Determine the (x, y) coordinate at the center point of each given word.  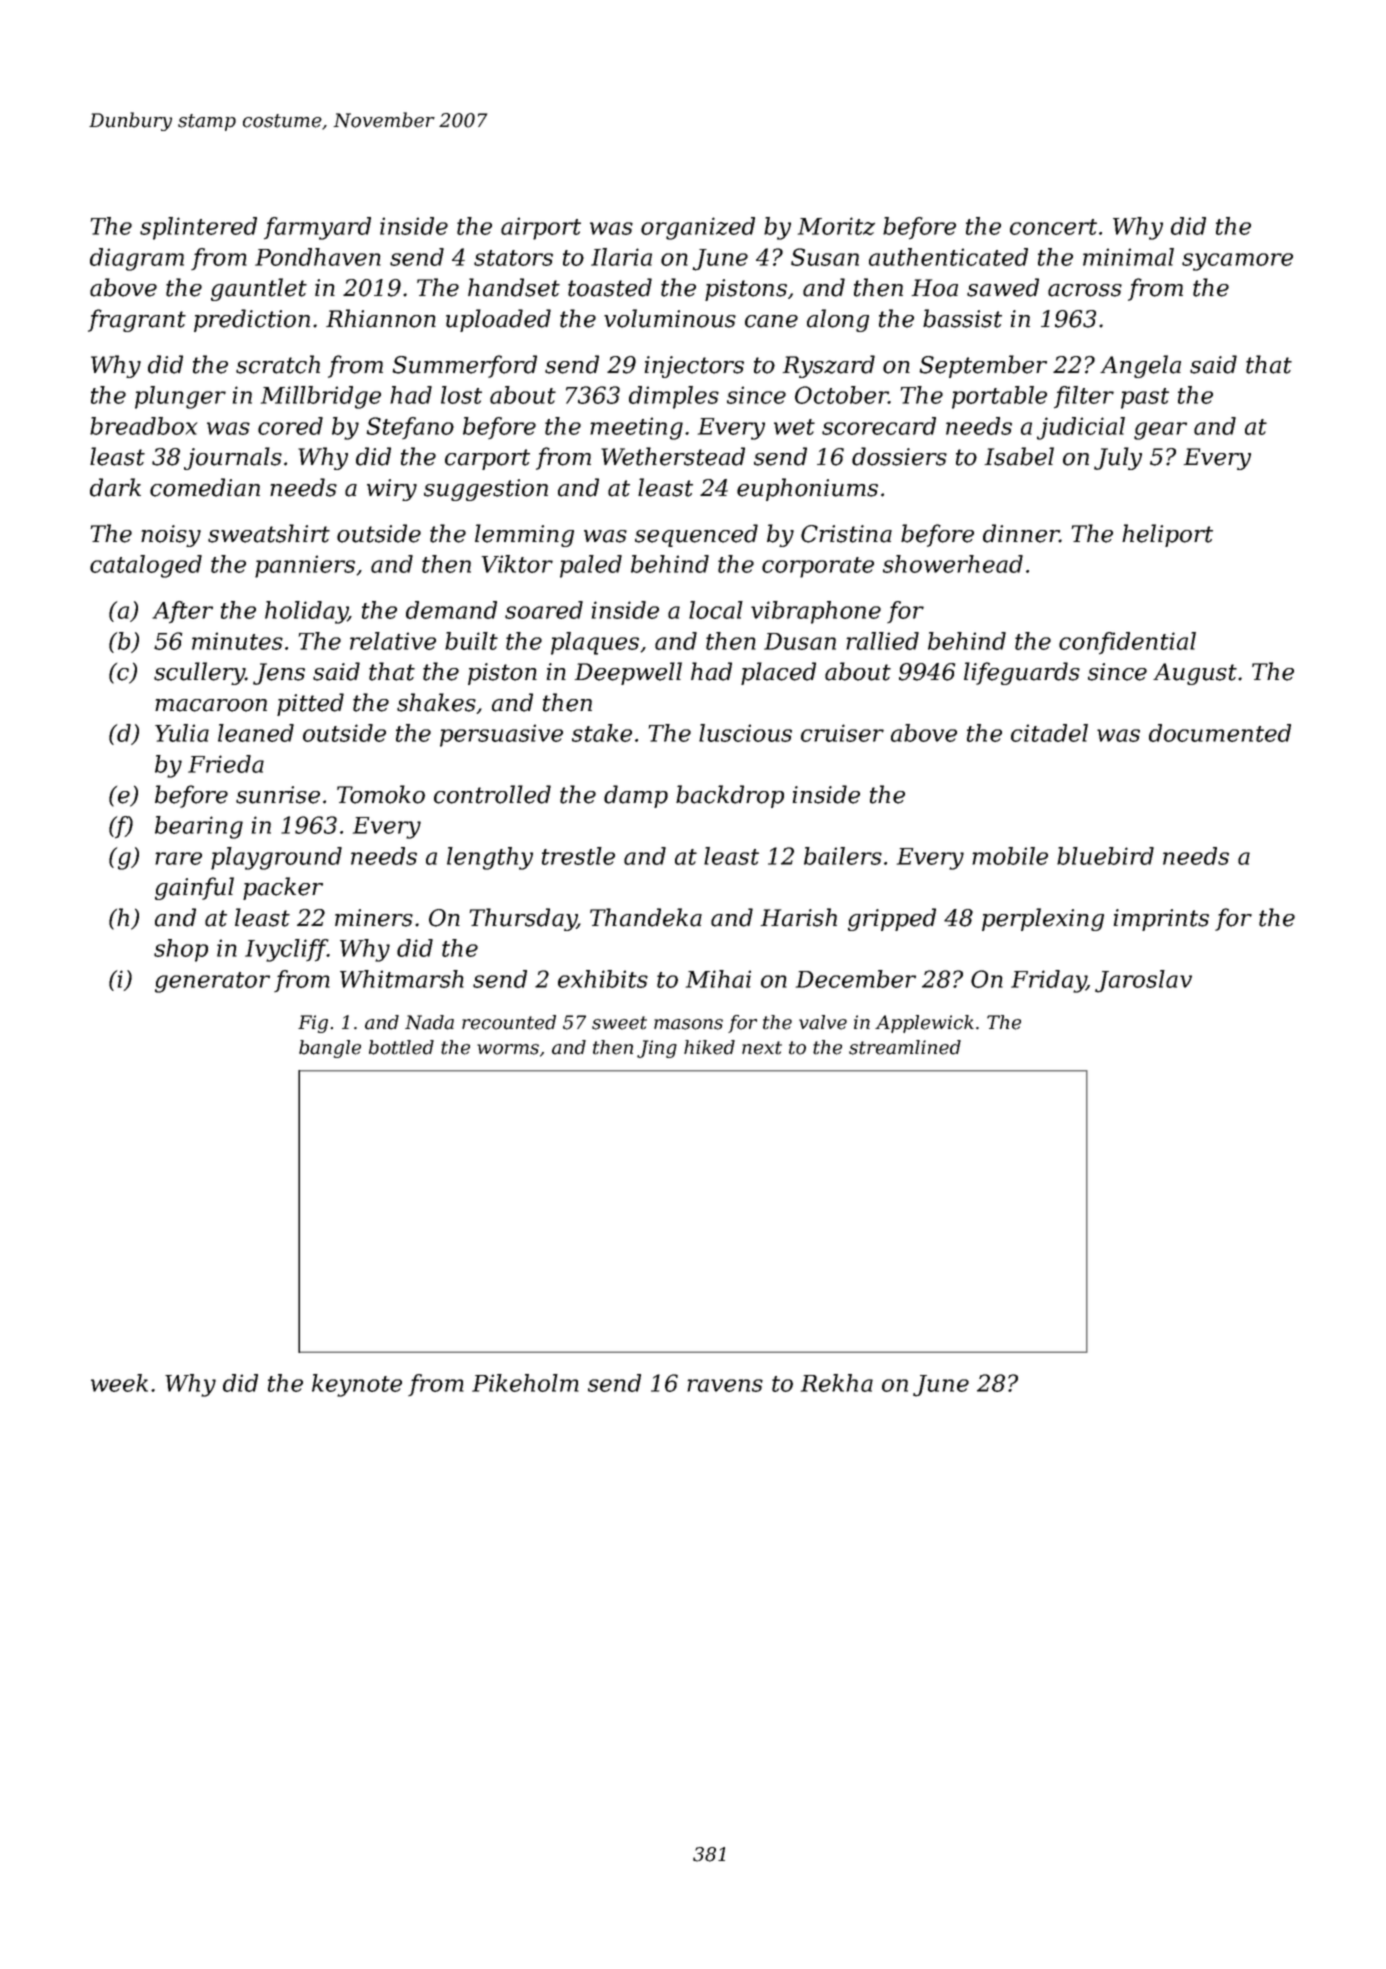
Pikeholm (525, 1383)
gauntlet (259, 289)
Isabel (1019, 456)
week (119, 1383)
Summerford (464, 366)
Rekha (837, 1383)
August (1195, 674)
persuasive (501, 735)
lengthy (490, 858)
